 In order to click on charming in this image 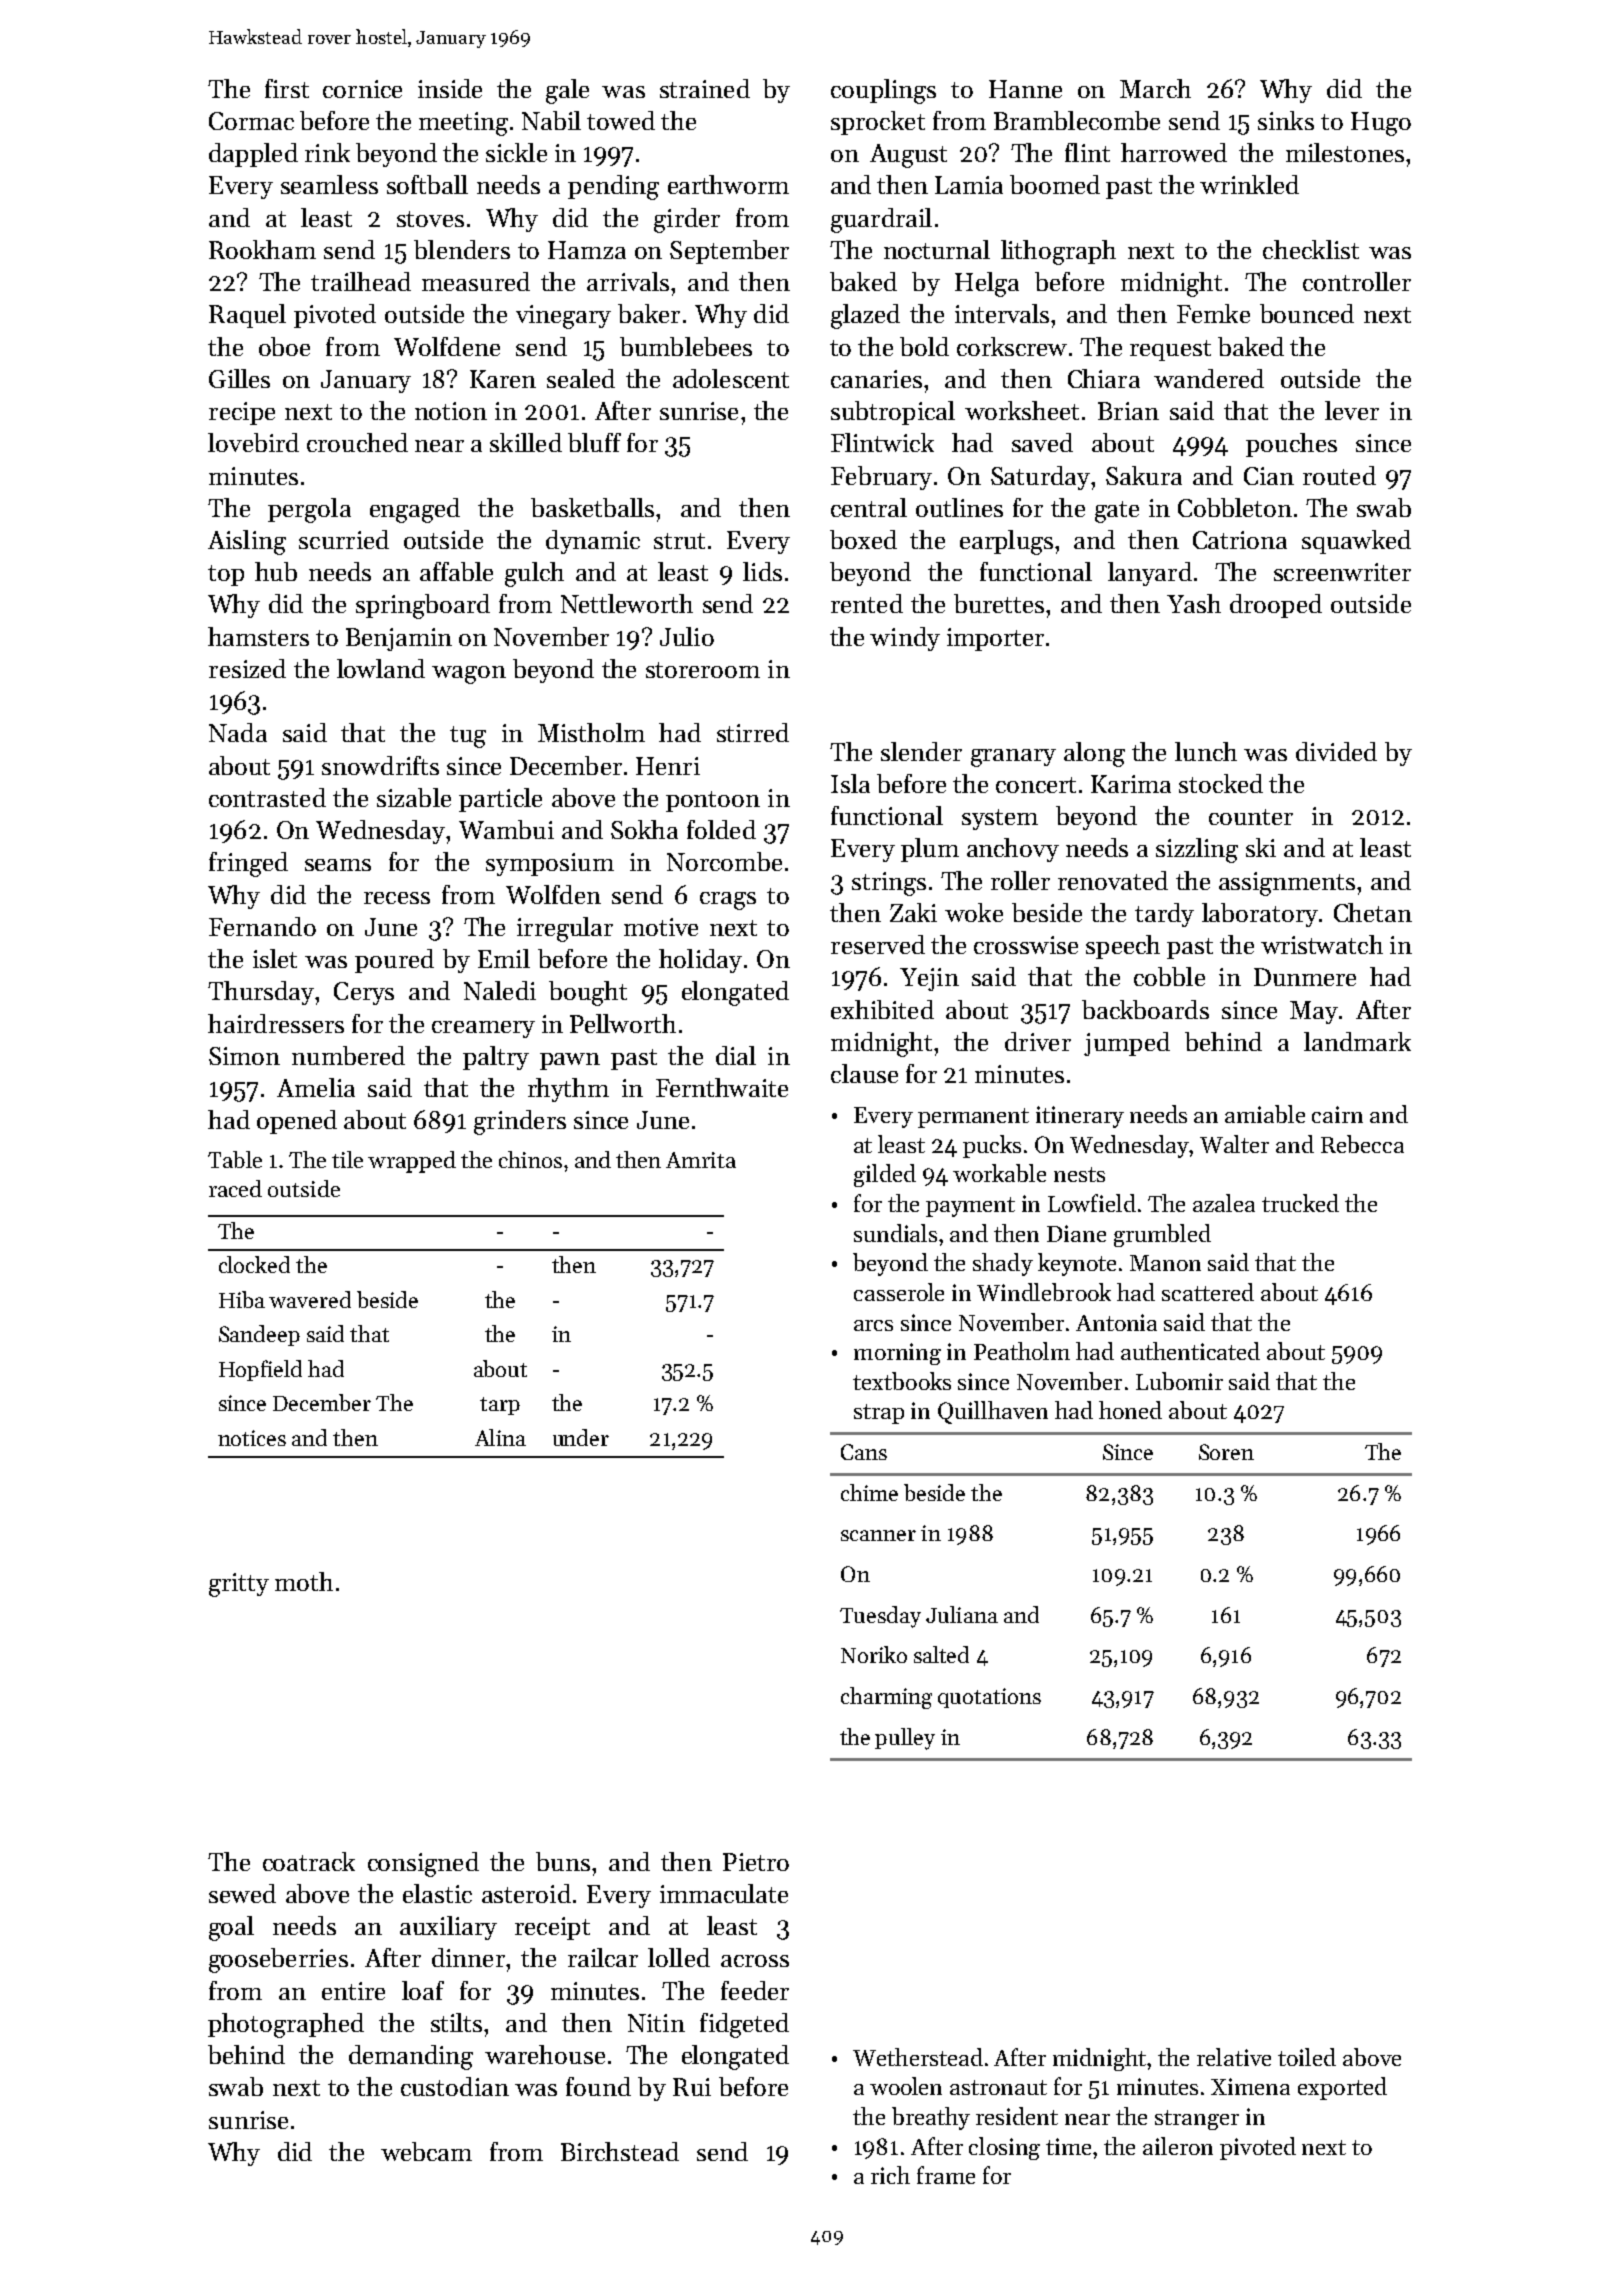, I will do `click(886, 1698)`.
